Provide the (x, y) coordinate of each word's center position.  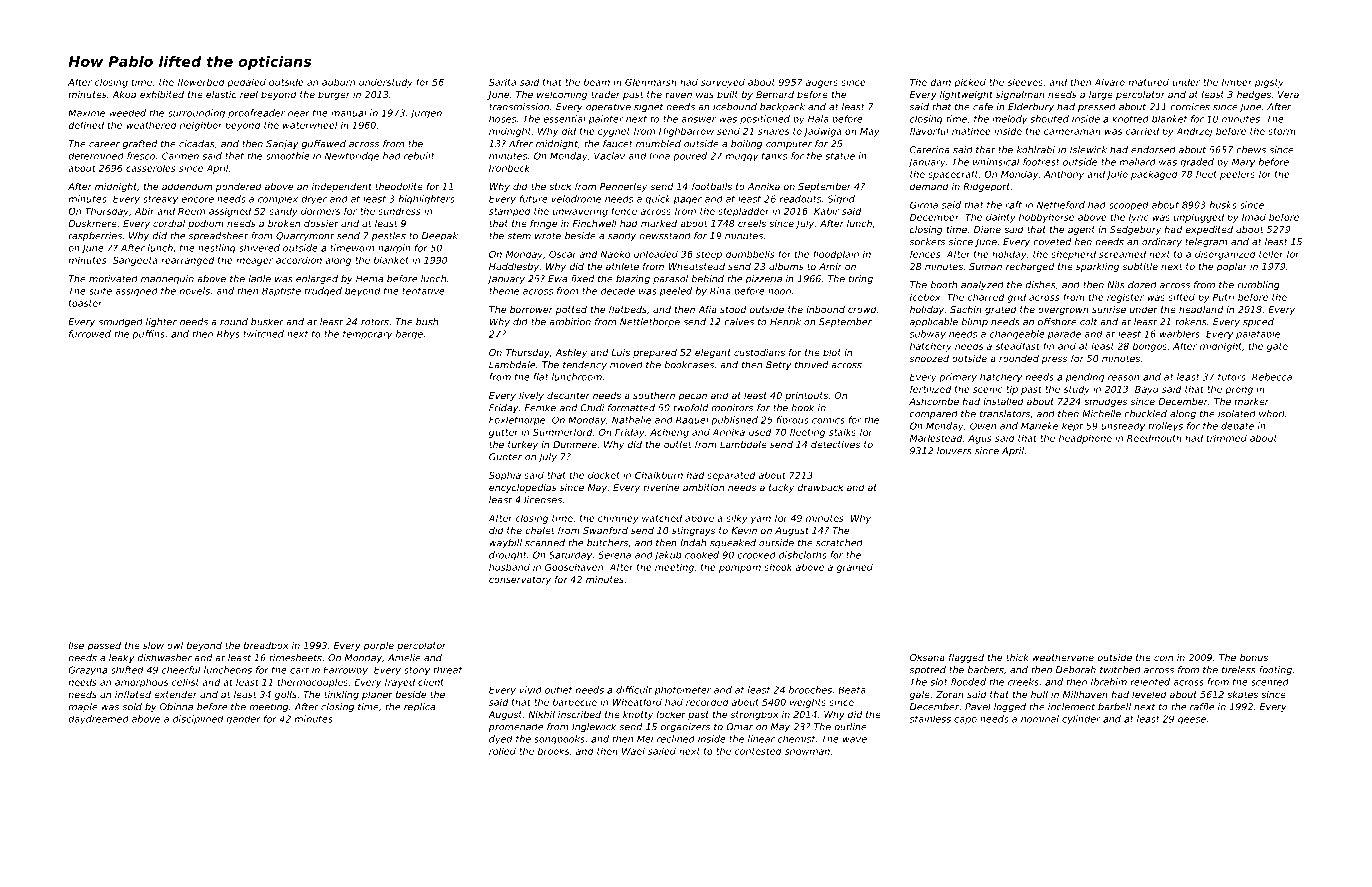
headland (1201, 309)
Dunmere (575, 444)
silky (737, 519)
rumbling (1258, 285)
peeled (676, 291)
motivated (113, 279)
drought (508, 556)
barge (409, 334)
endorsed (1153, 150)
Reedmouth (1154, 438)
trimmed (1227, 438)
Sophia (505, 476)
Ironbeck (509, 168)
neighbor (201, 126)
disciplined (198, 720)
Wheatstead (696, 266)
